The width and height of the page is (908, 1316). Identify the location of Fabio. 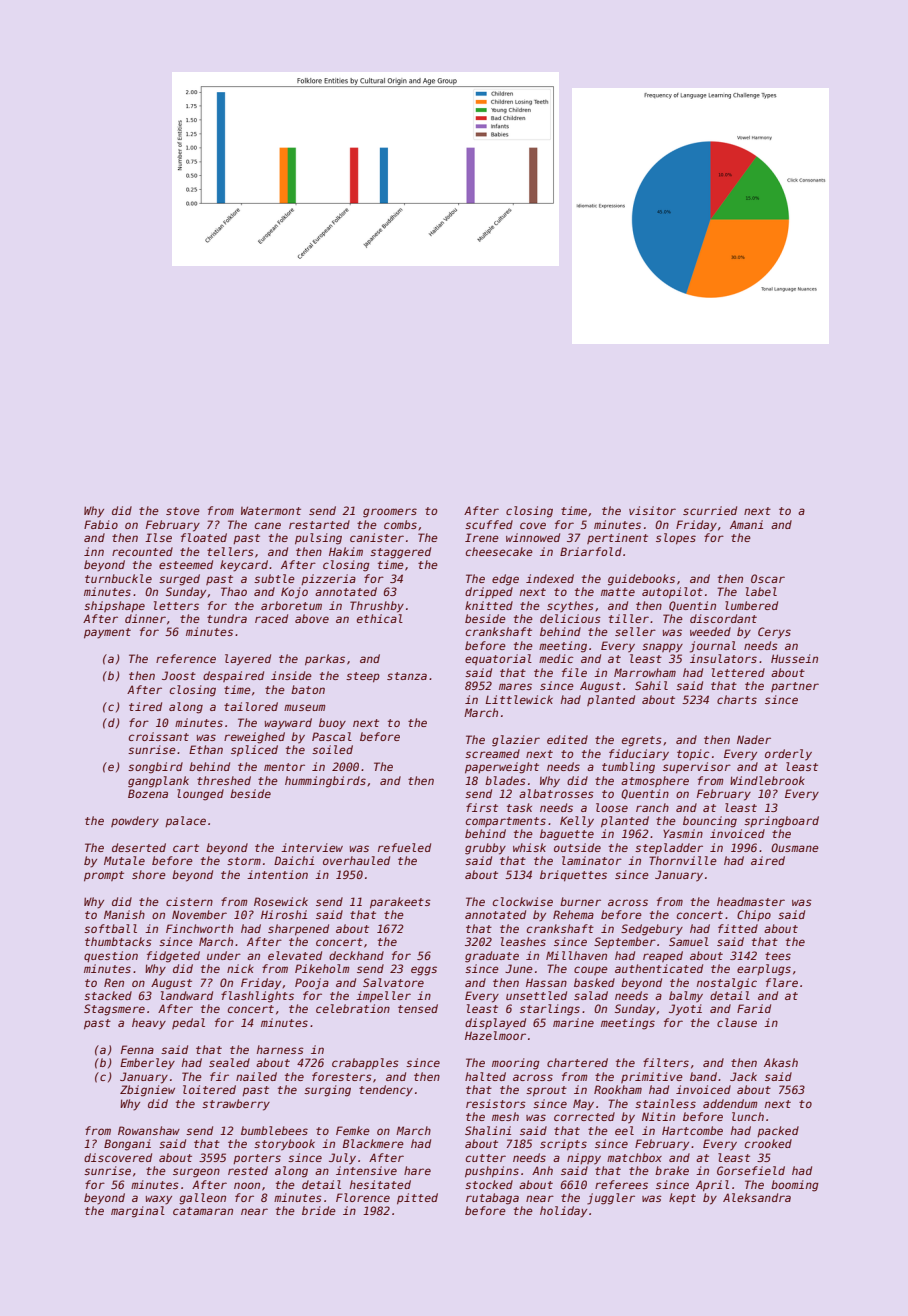
(101, 524).
